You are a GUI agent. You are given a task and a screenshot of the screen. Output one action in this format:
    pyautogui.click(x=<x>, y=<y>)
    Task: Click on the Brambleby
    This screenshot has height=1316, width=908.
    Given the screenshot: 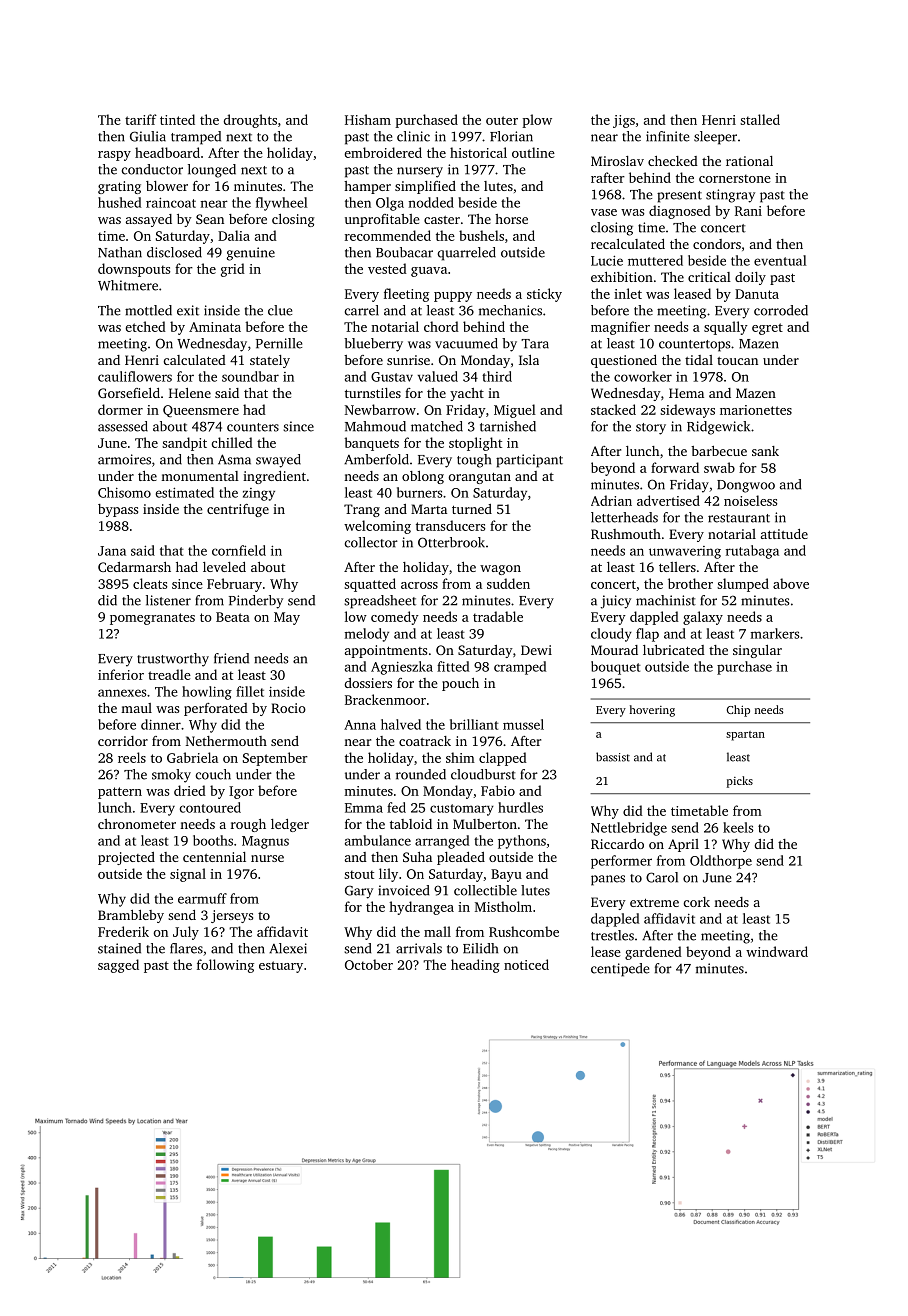 What is the action you would take?
    pyautogui.click(x=131, y=916)
